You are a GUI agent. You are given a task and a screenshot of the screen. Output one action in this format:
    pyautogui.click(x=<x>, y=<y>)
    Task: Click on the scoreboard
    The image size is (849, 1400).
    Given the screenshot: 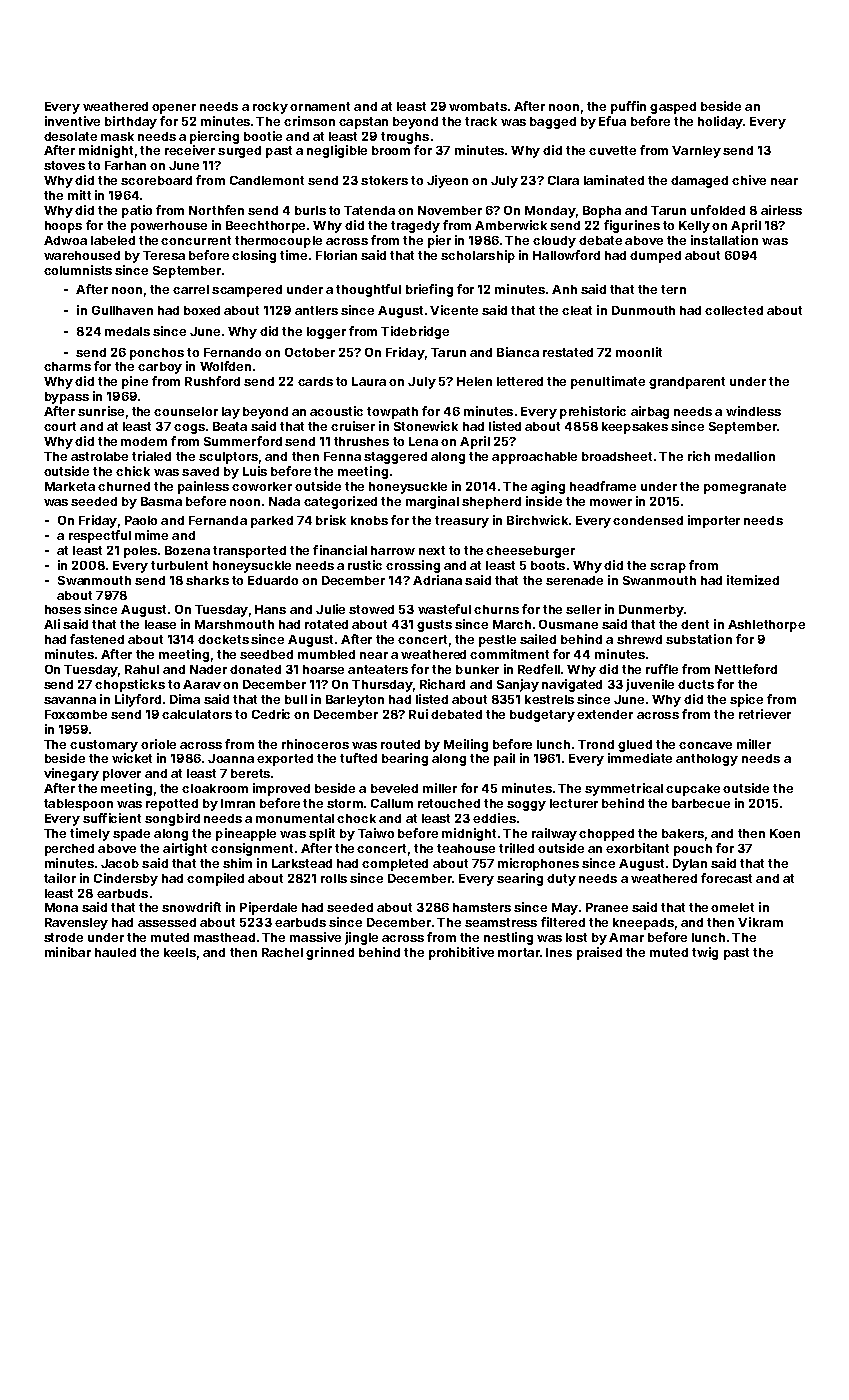 What is the action you would take?
    pyautogui.click(x=156, y=180)
